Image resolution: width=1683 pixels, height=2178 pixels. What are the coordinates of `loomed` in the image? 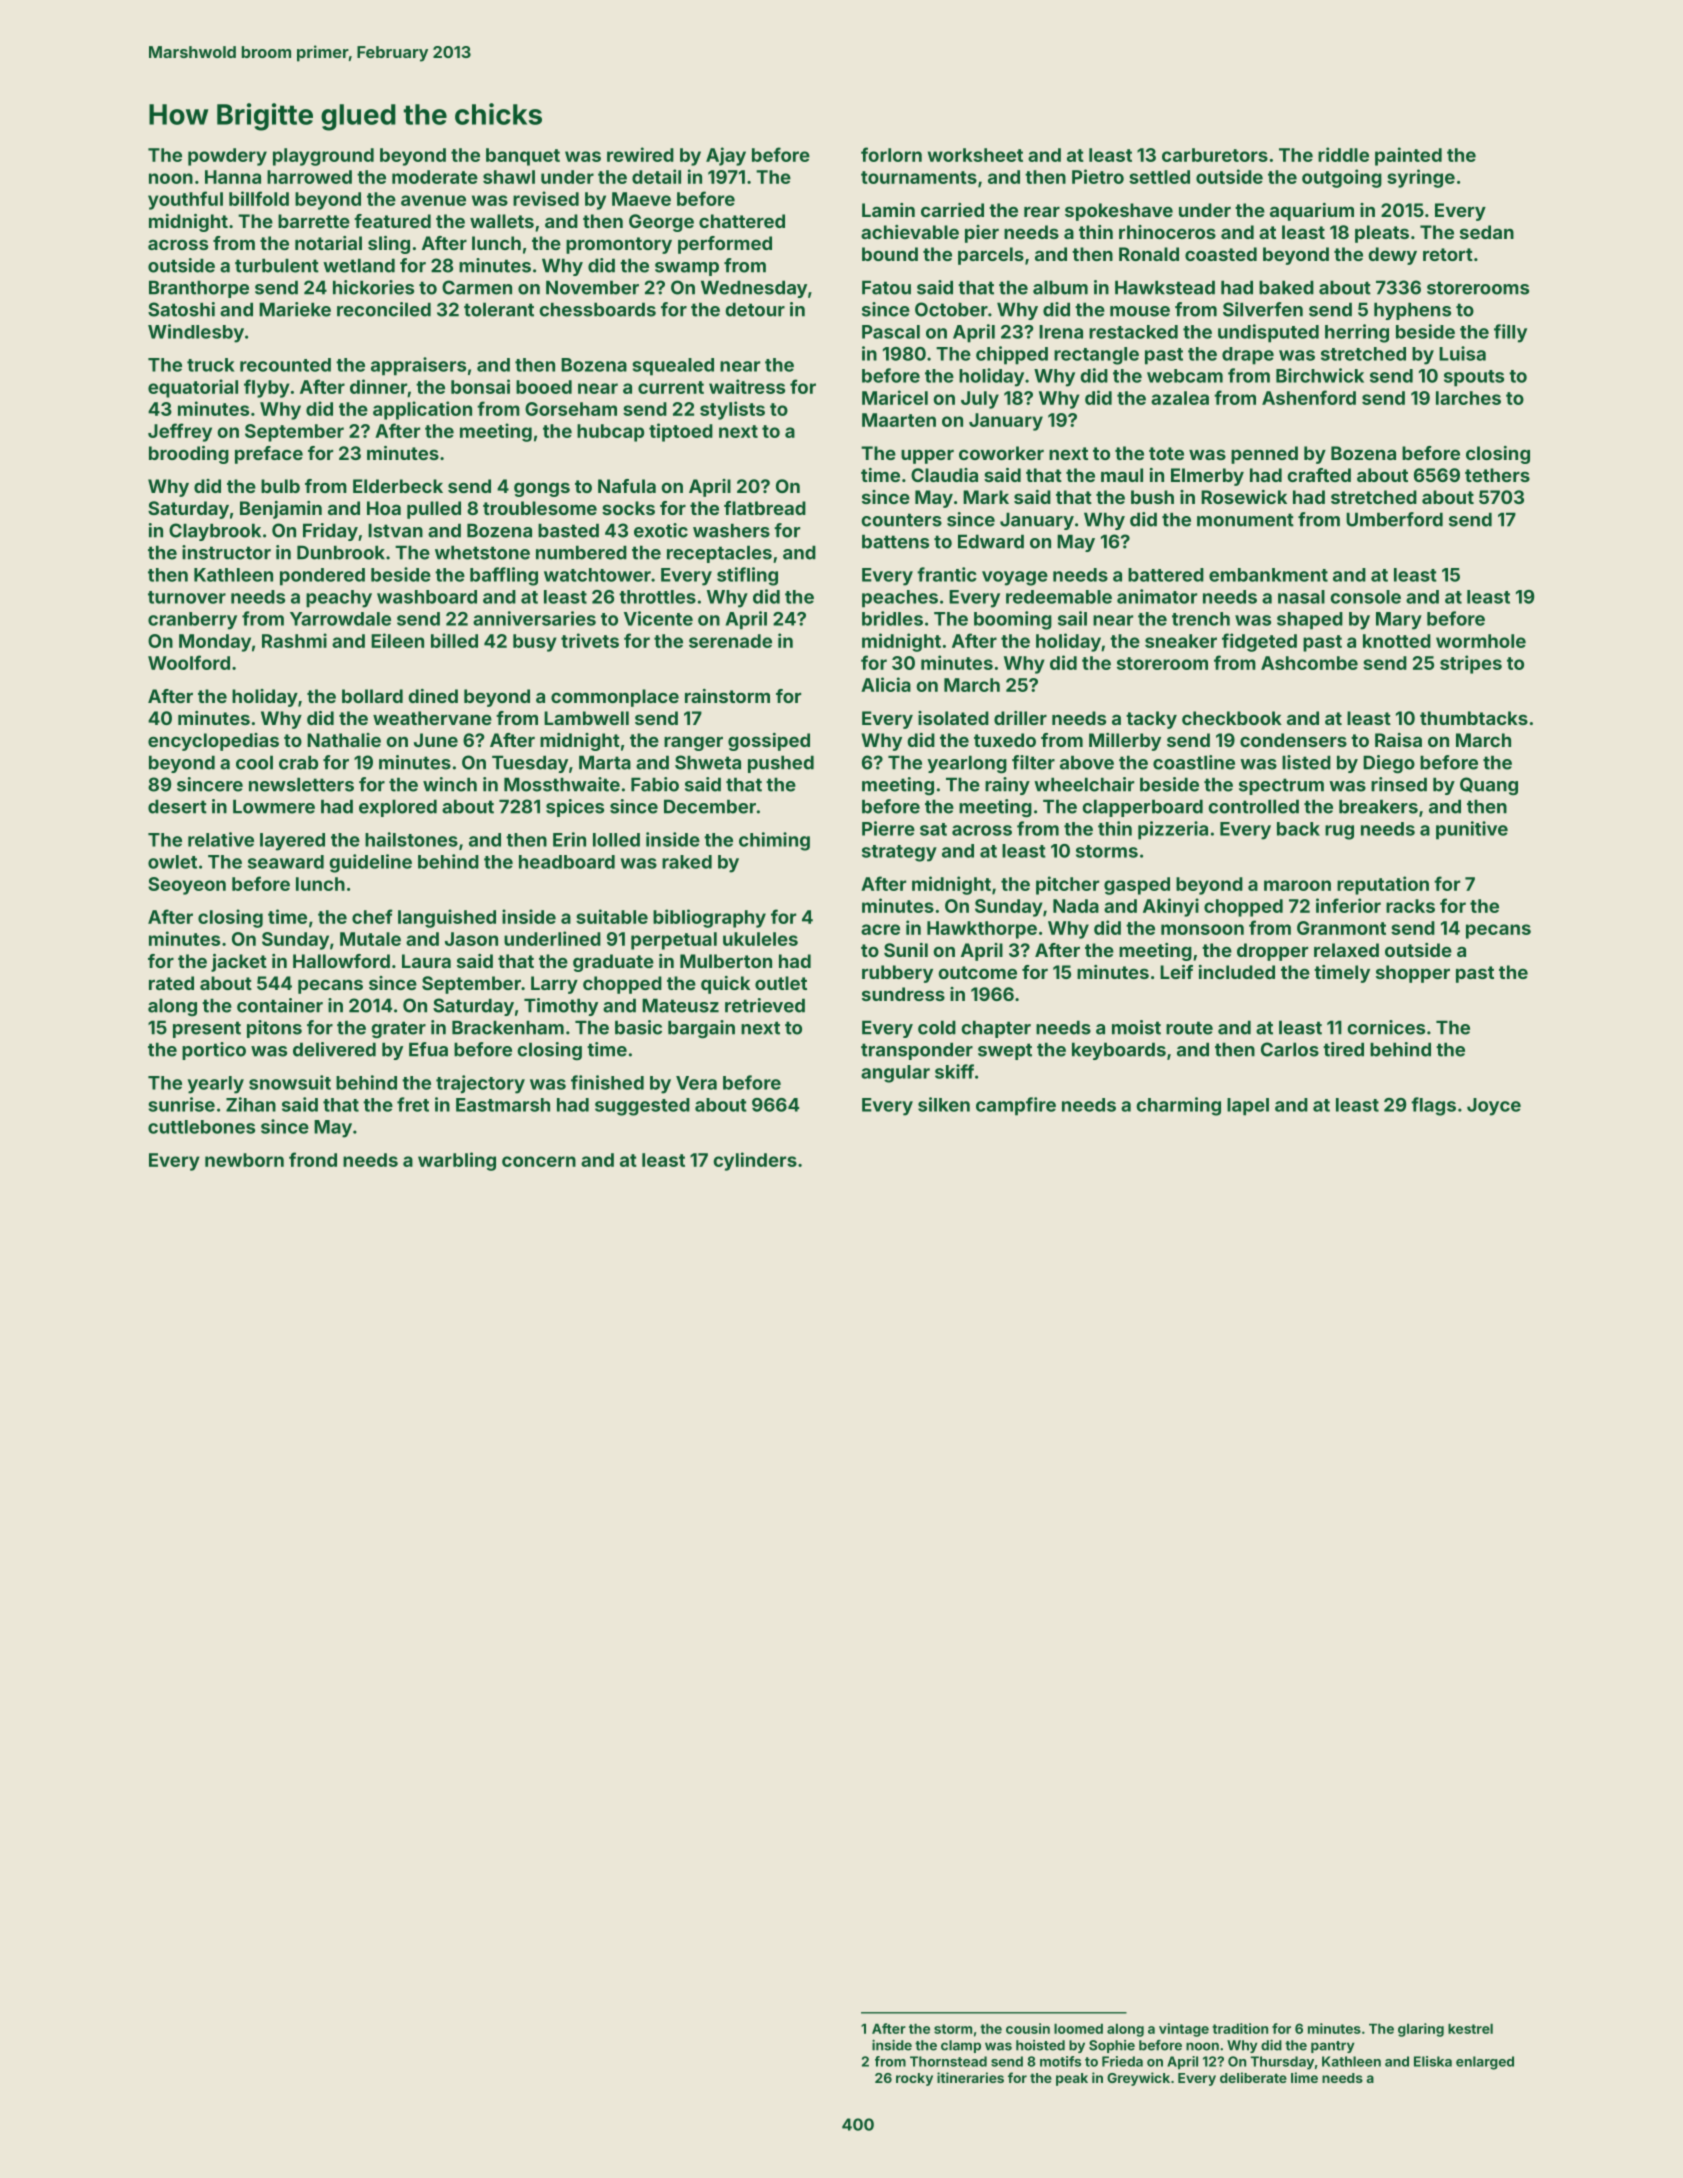 It's located at (1078, 2028).
